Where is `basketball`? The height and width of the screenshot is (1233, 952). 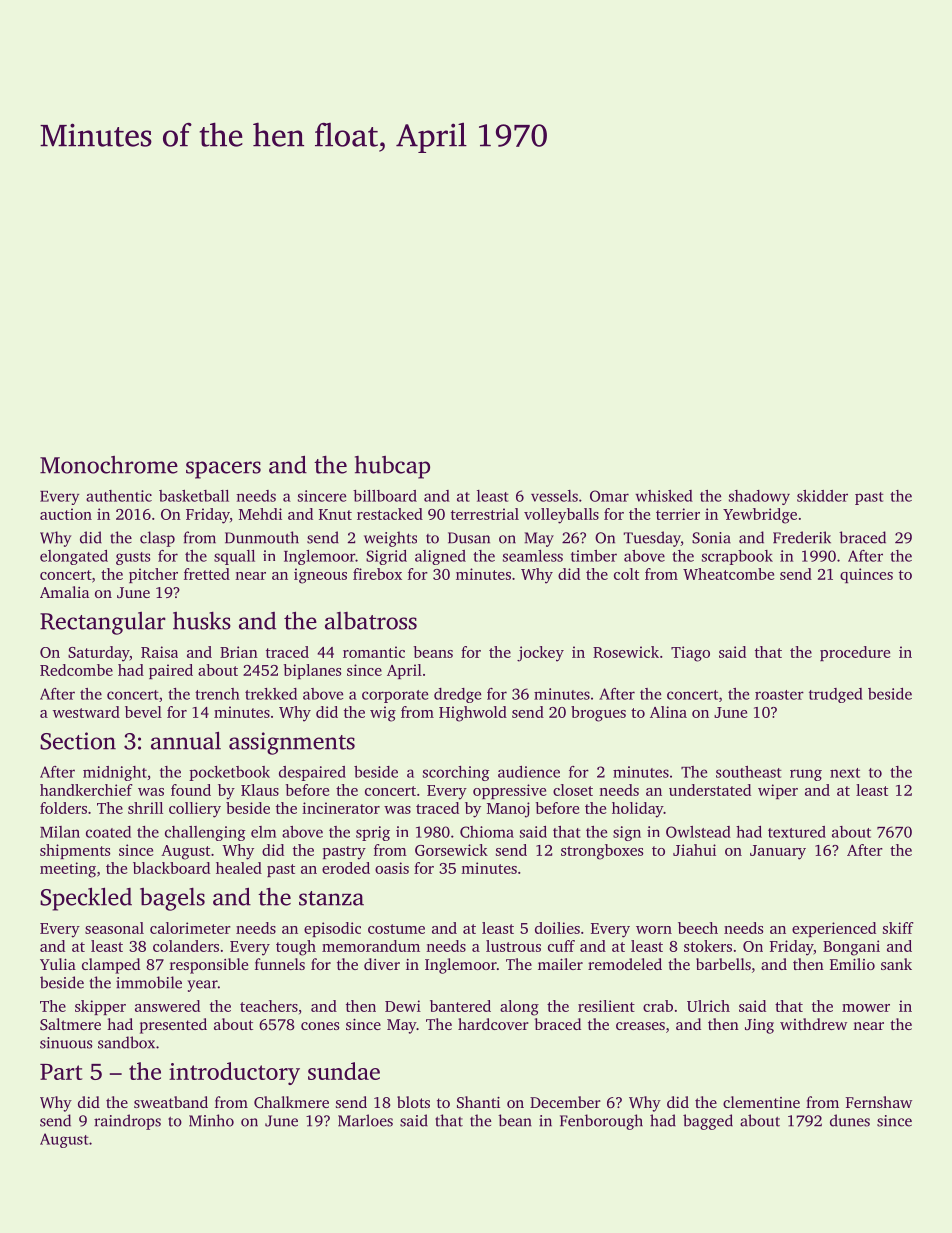
basketball is located at coordinates (194, 496).
